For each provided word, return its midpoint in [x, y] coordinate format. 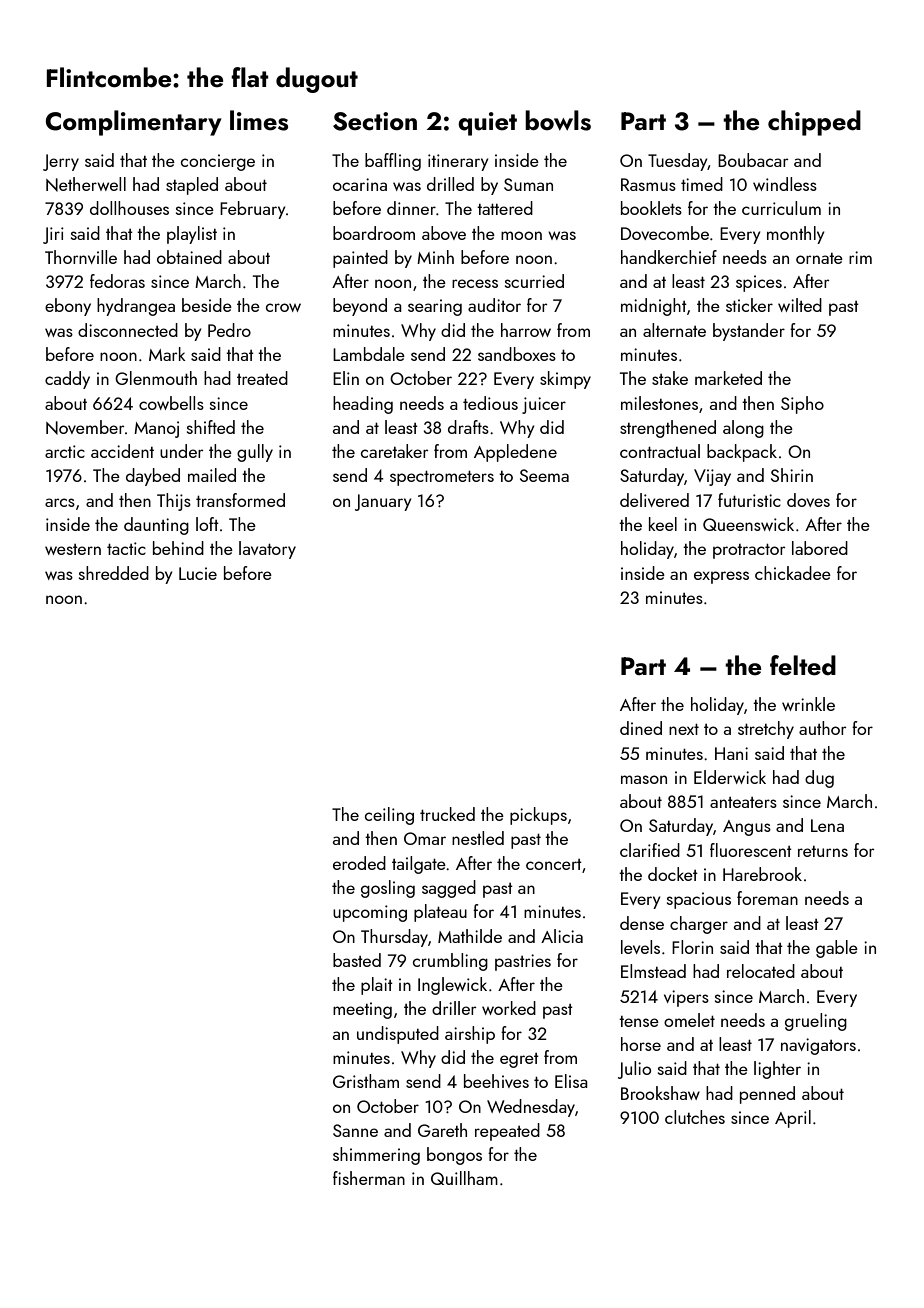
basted [357, 960]
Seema [544, 475]
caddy [67, 380]
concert [554, 864]
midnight [654, 307]
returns [823, 851]
